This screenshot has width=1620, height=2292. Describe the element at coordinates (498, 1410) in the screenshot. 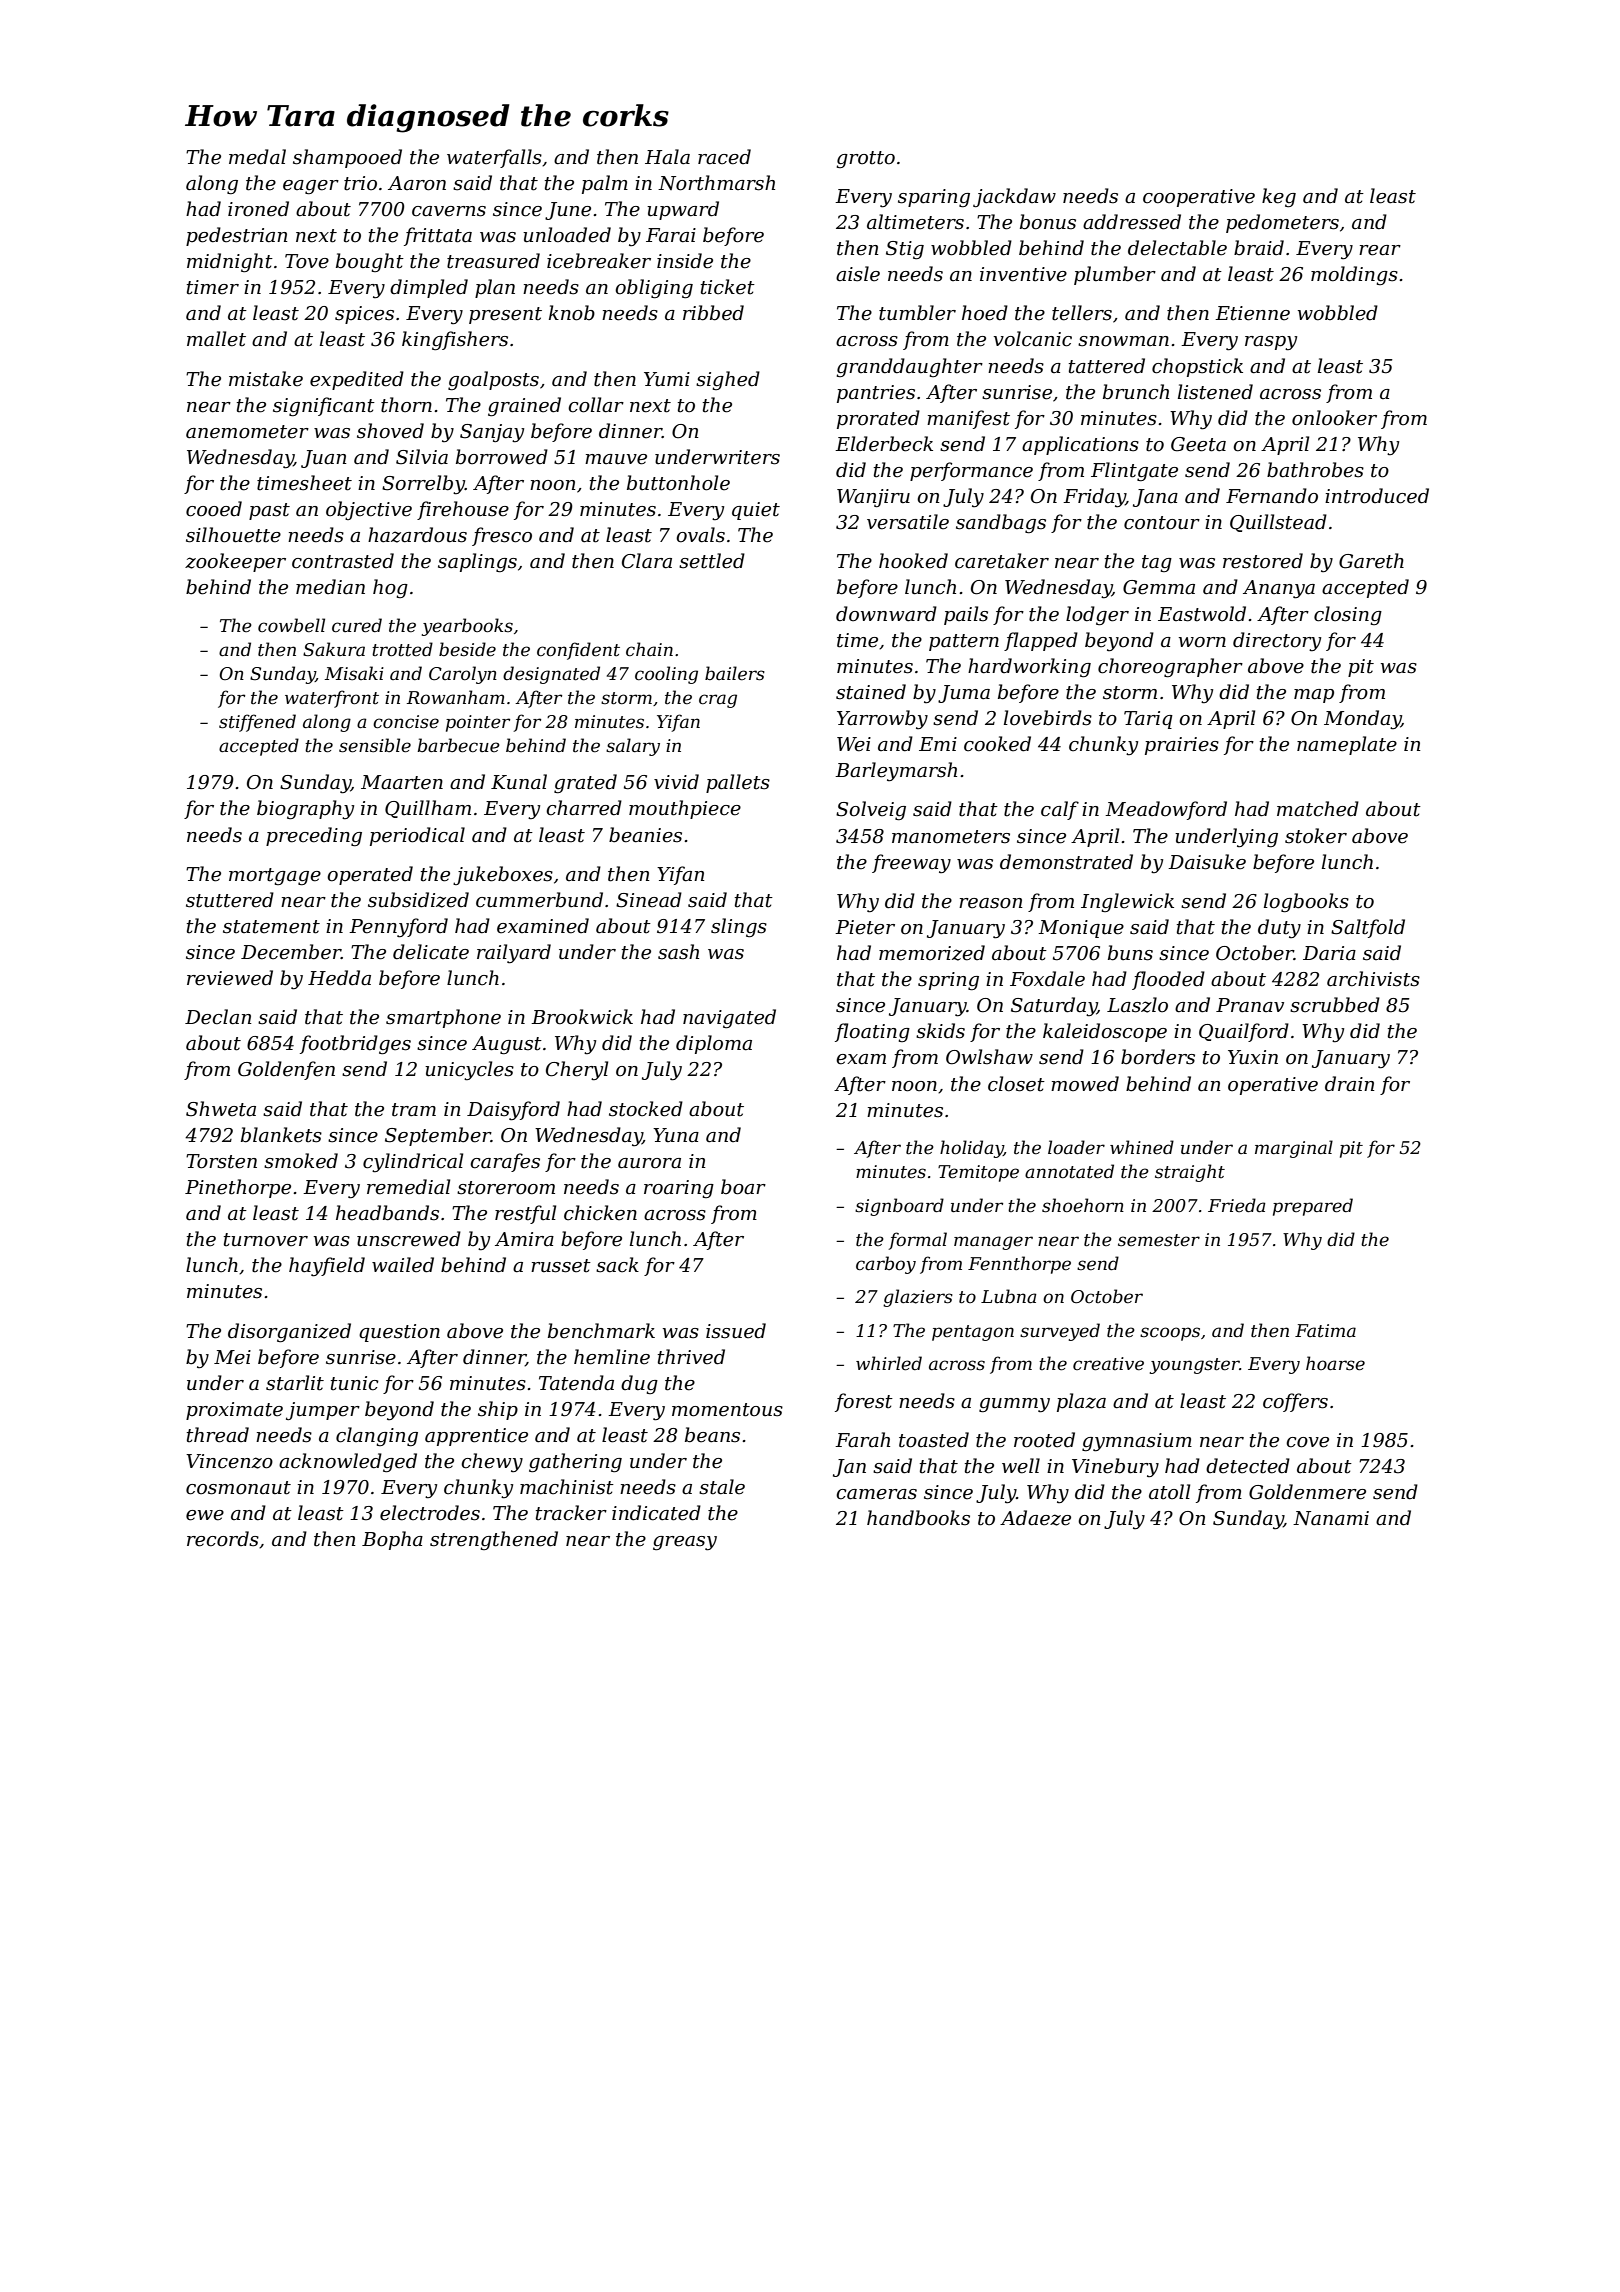

I see `ship` at that location.
